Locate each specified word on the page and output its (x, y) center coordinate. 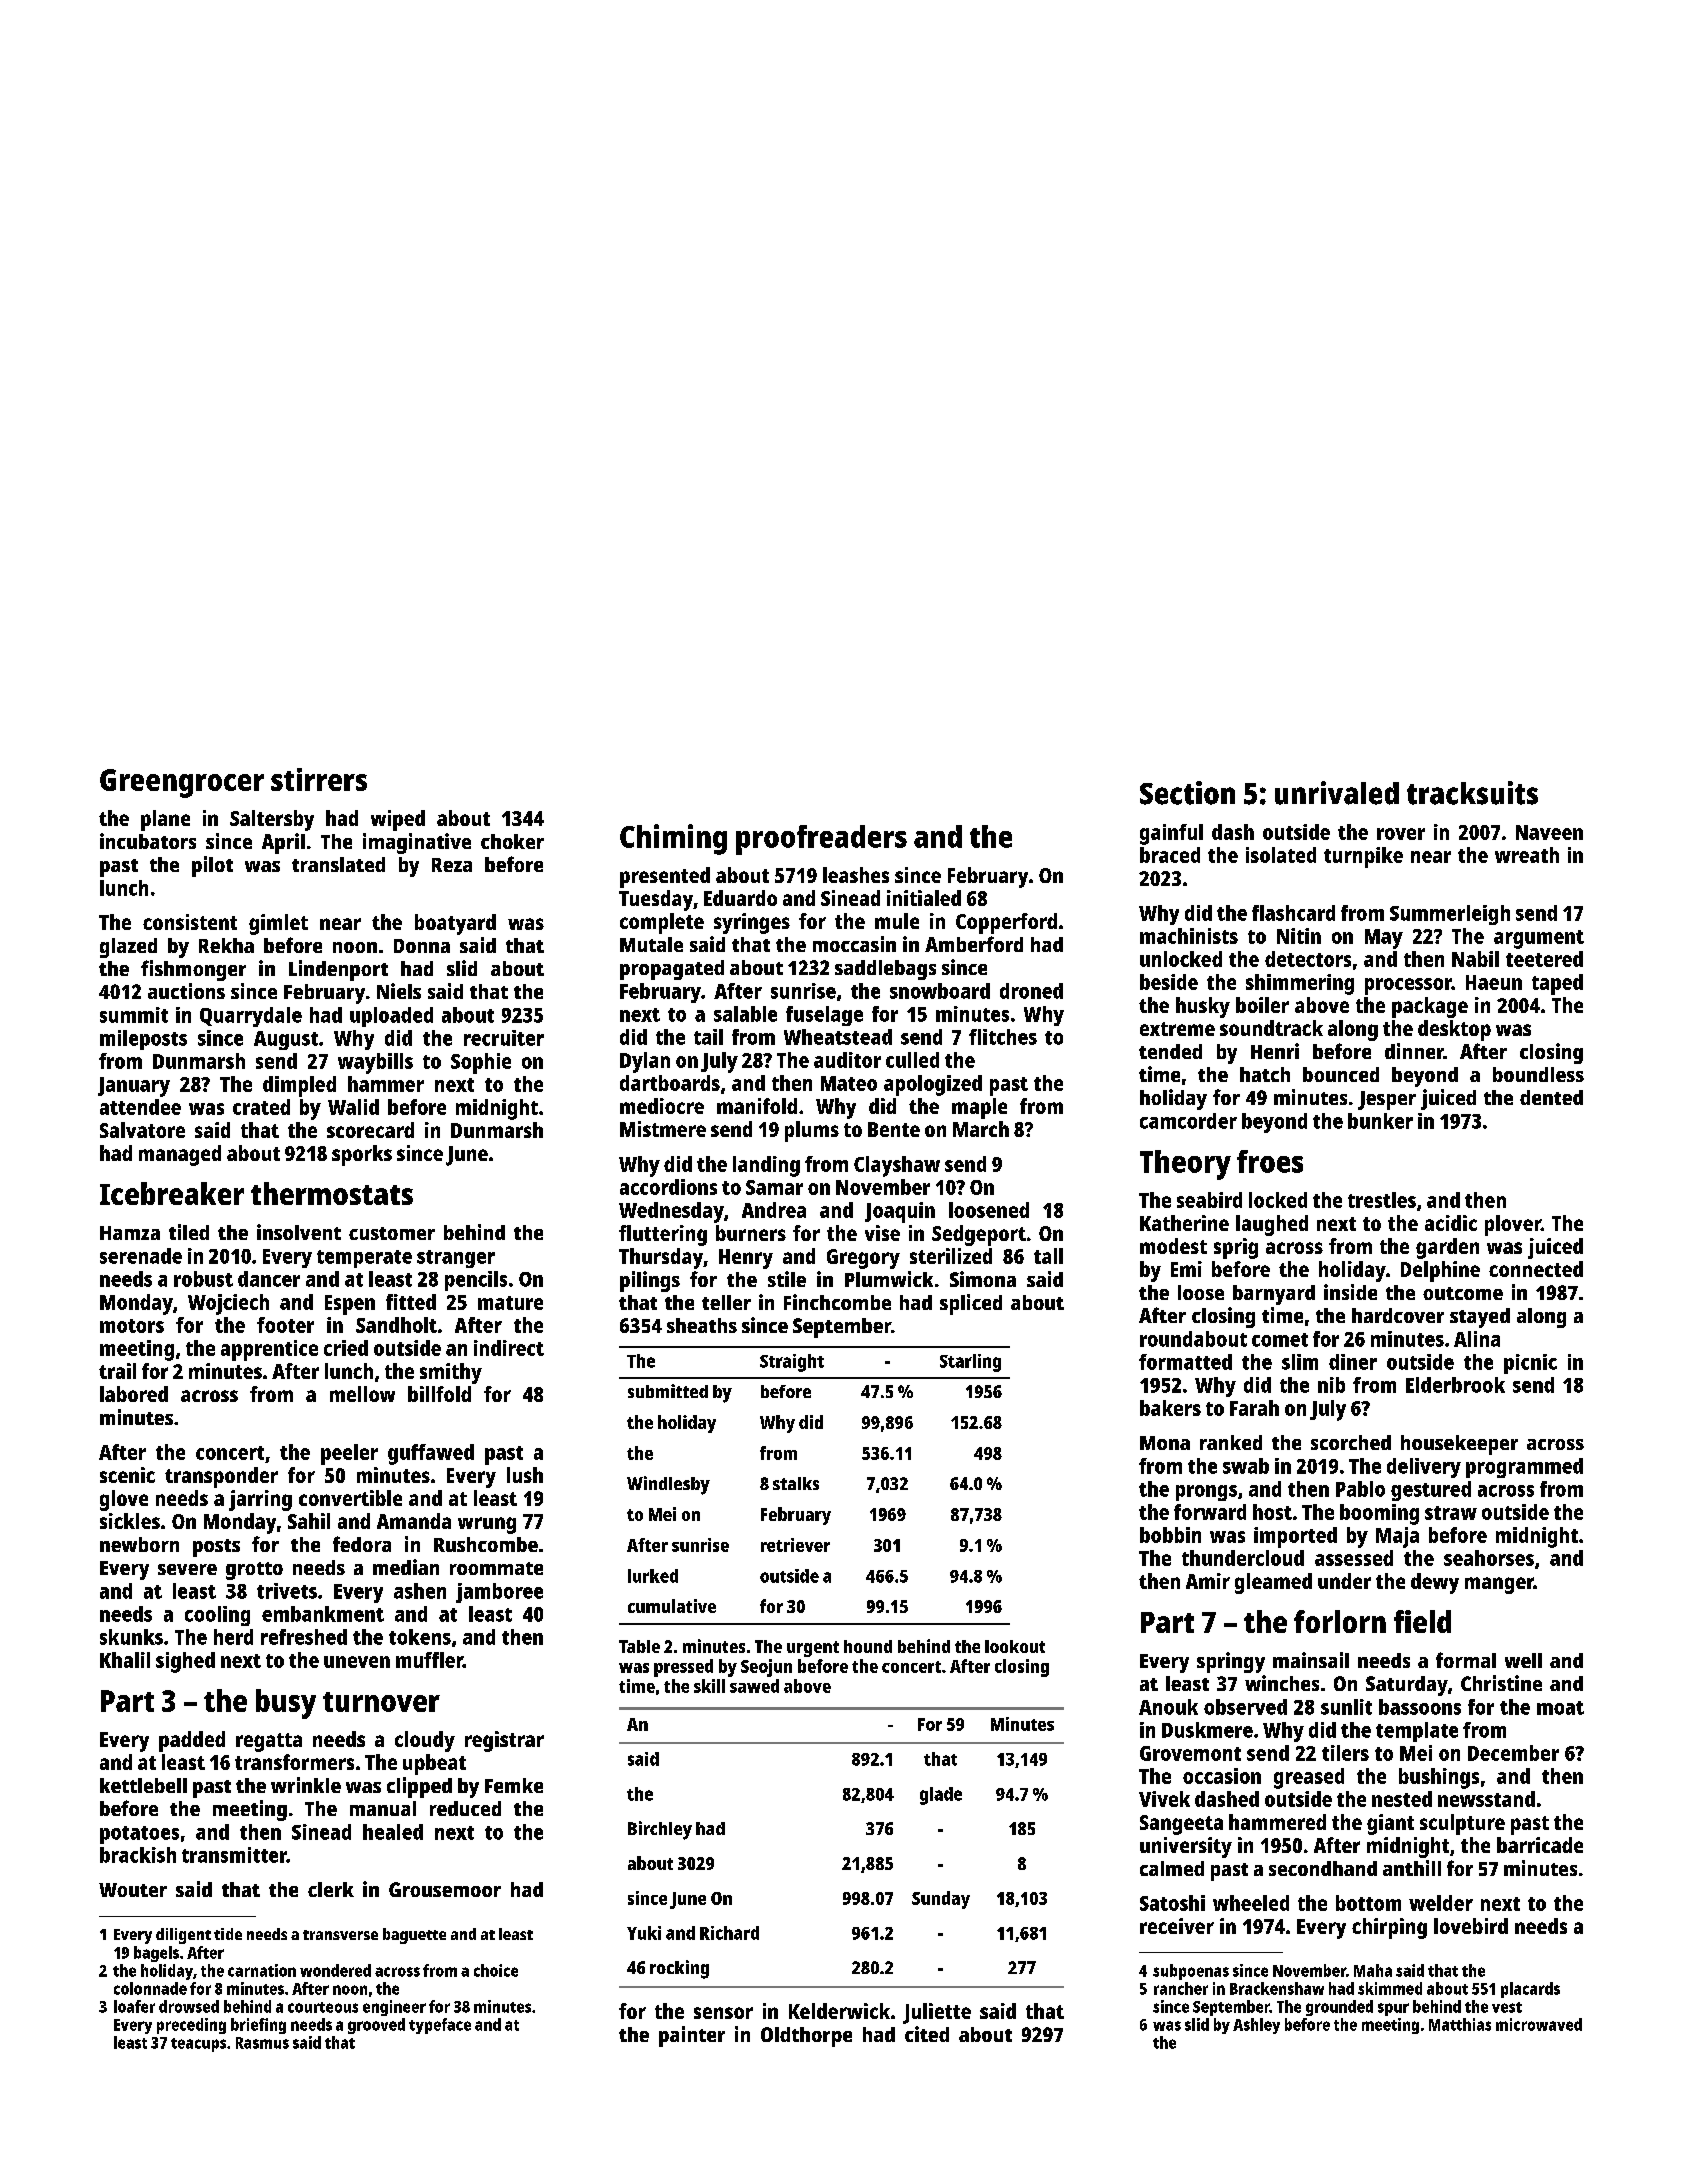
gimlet (278, 924)
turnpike (1363, 857)
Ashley (1256, 2026)
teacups (198, 2045)
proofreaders (821, 840)
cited (927, 2034)
